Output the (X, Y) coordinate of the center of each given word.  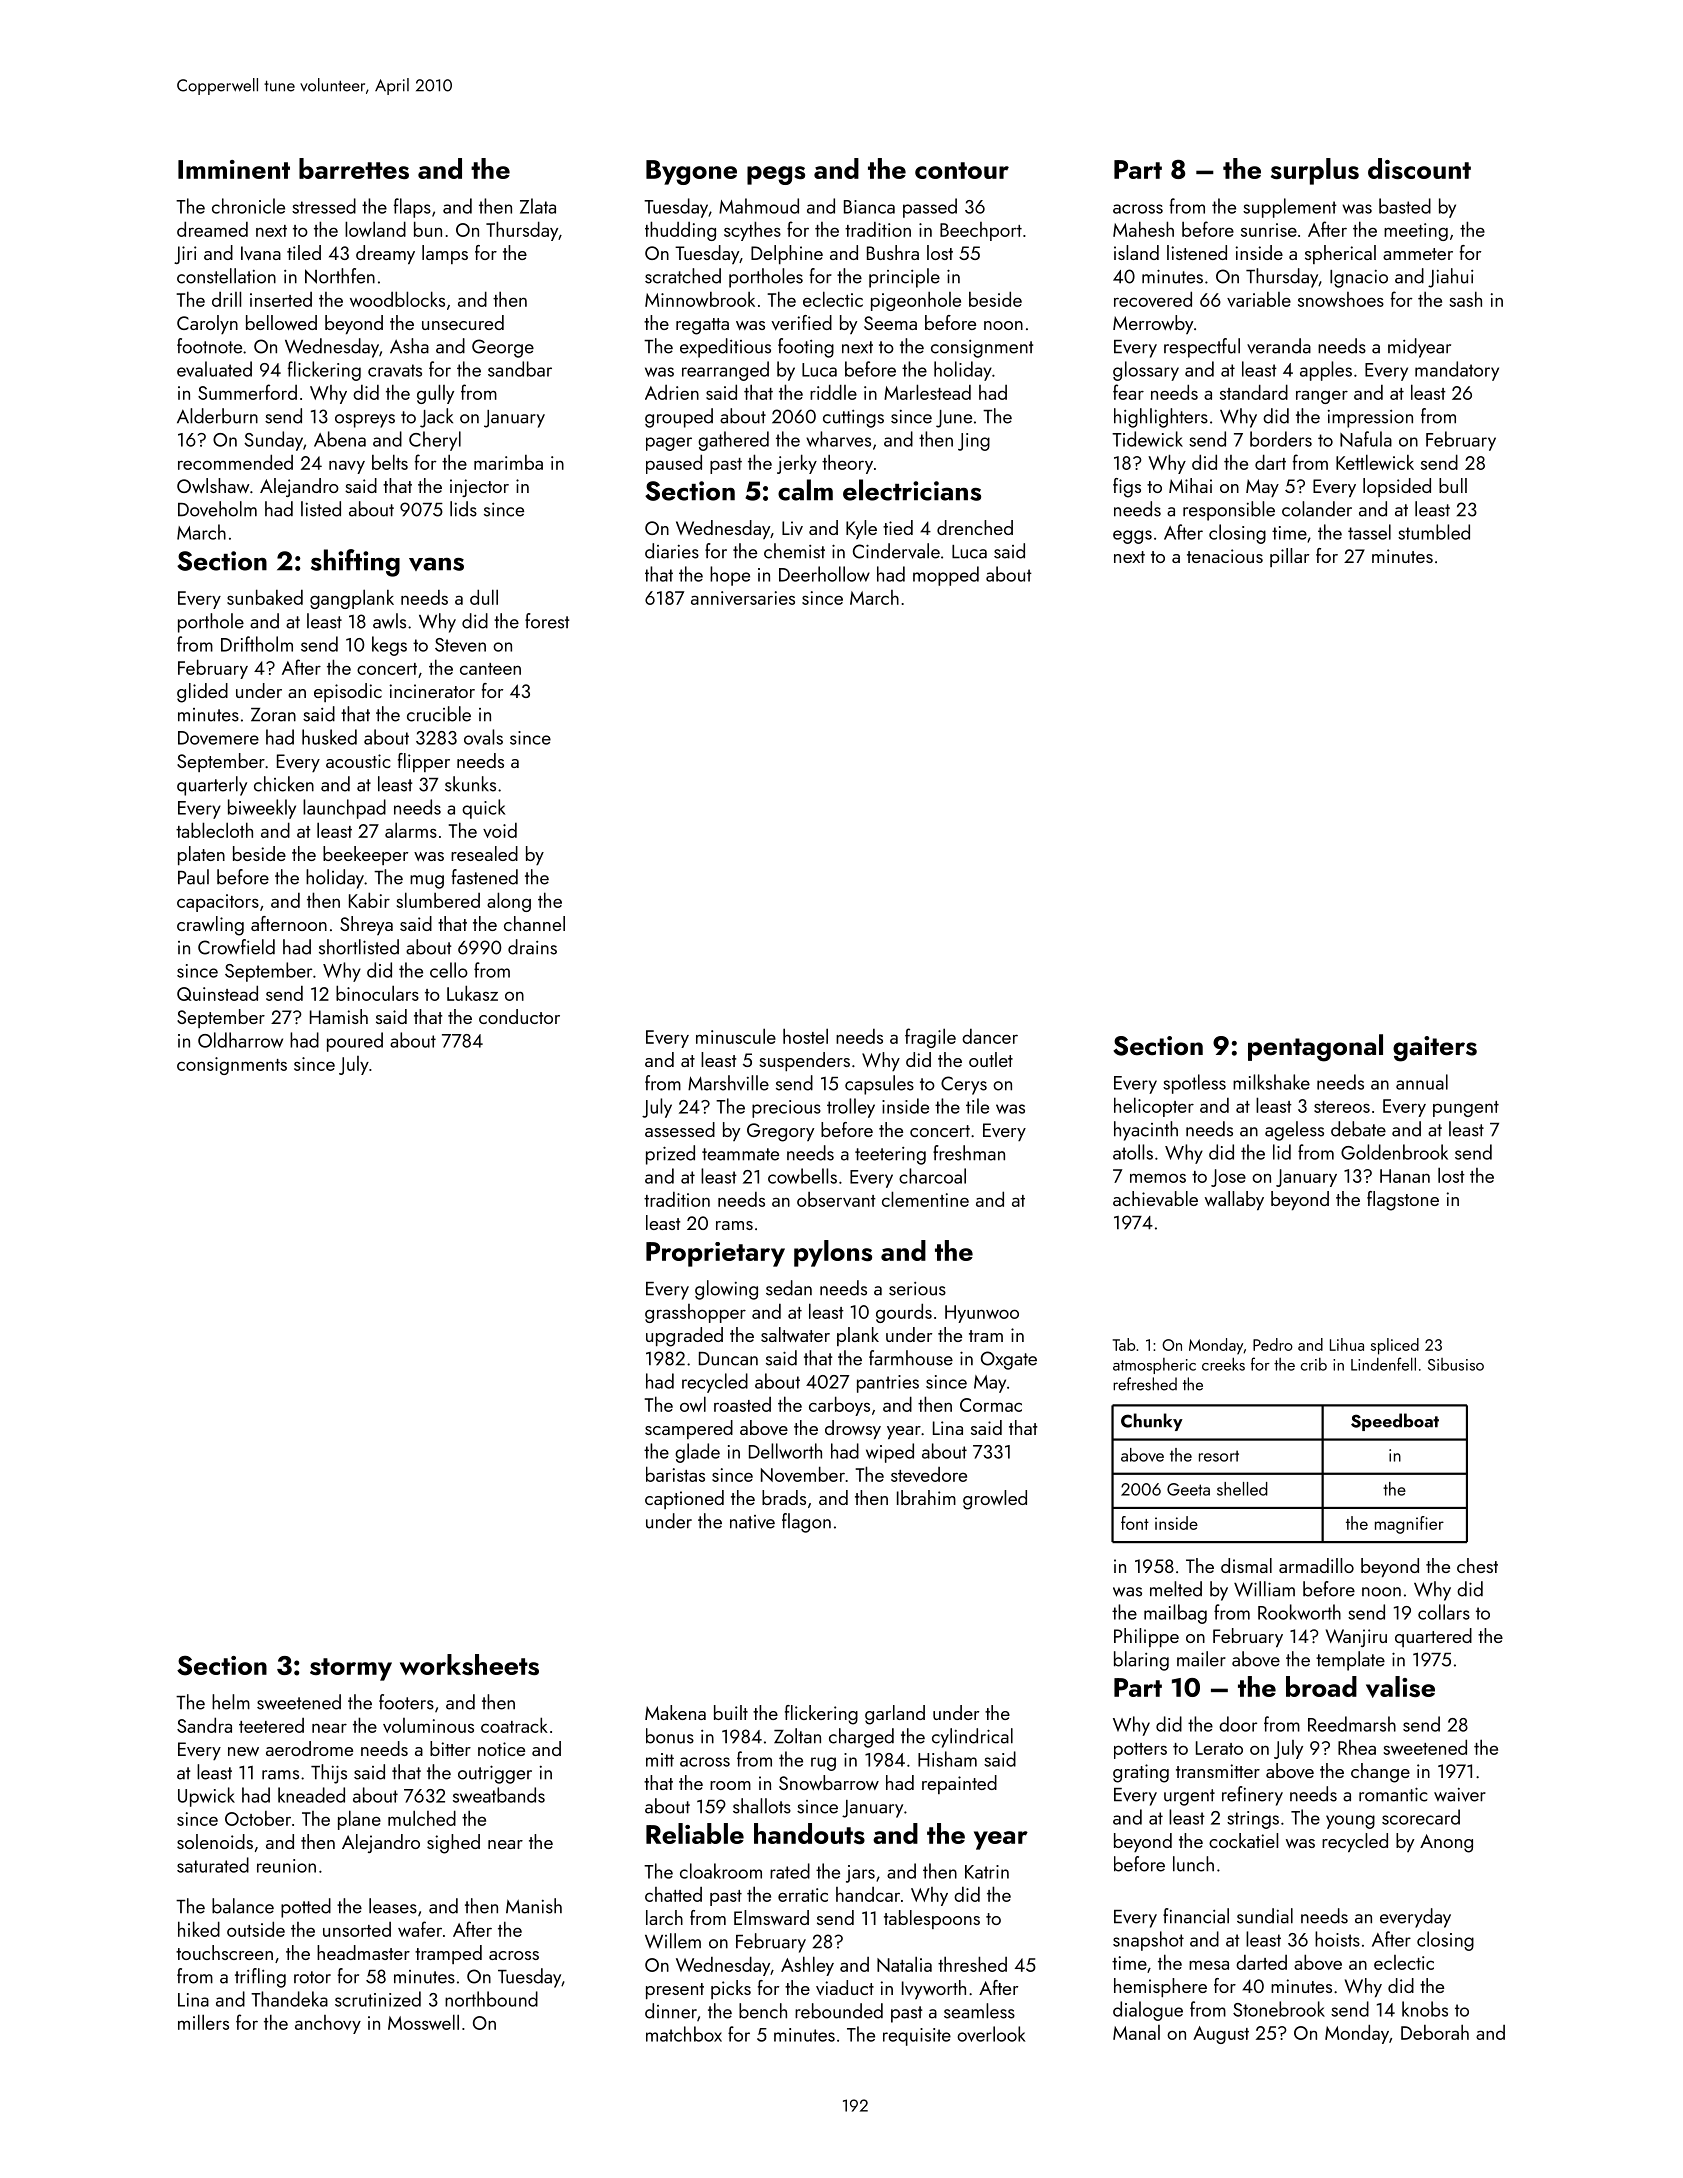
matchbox (684, 2034)
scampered (689, 1429)
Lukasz (472, 993)
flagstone (1403, 1201)
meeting (1416, 232)
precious (786, 1109)
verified (801, 322)
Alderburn (217, 416)
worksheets (469, 1664)
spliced (1395, 1346)
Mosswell (423, 2022)
